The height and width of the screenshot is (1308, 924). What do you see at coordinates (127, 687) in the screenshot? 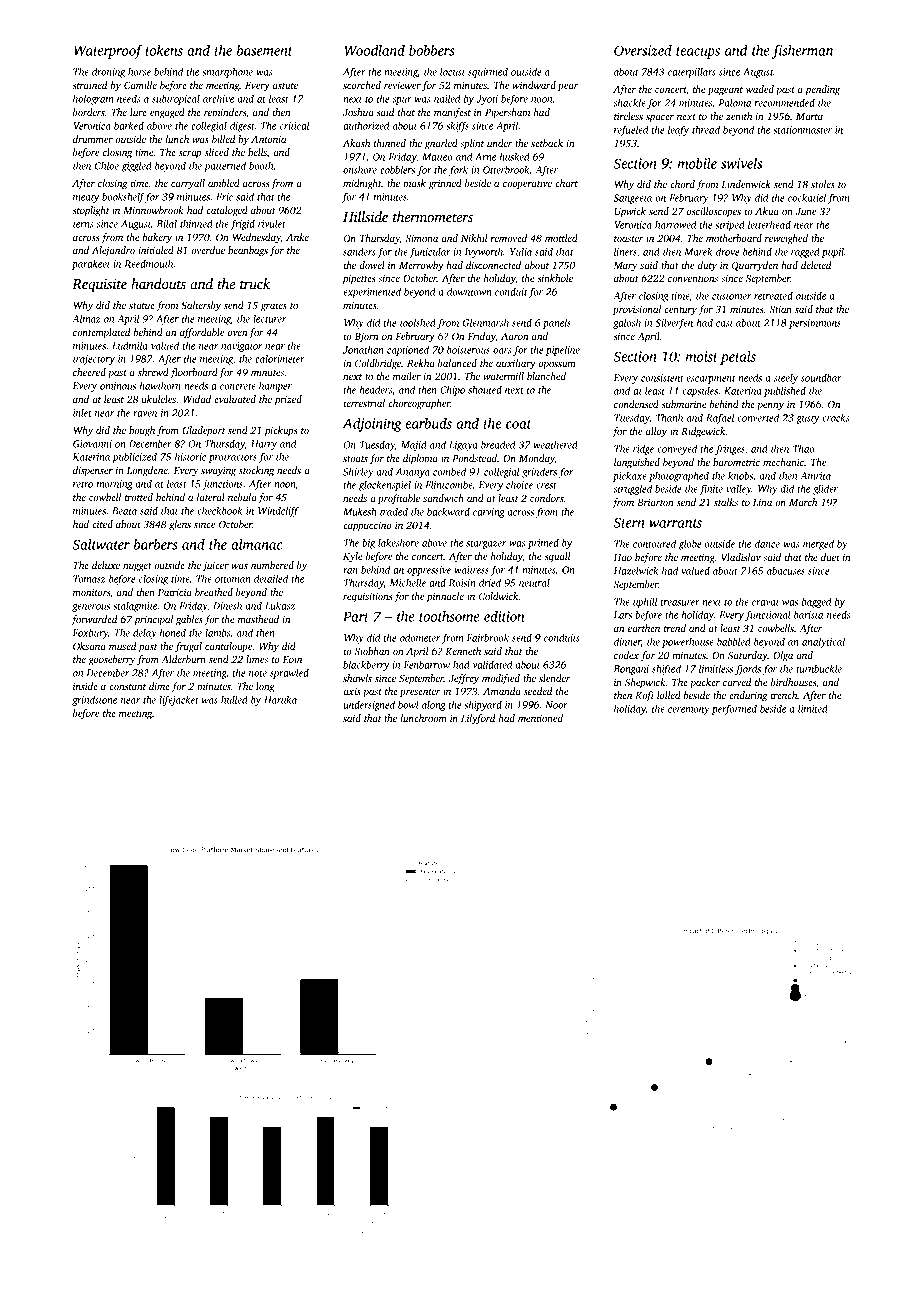
I see `constant` at bounding box center [127, 687].
